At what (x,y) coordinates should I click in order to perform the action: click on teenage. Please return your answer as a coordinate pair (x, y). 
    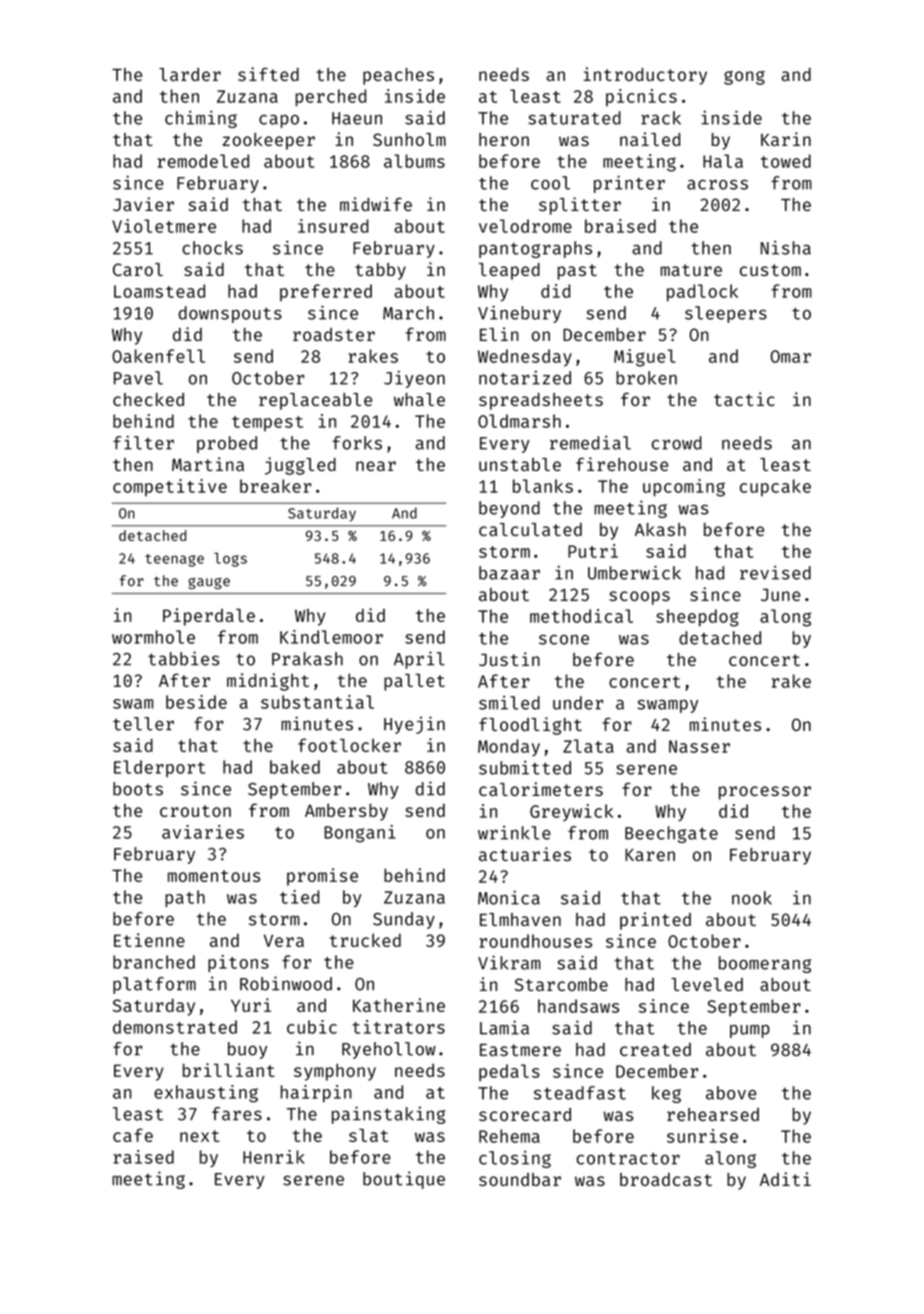
    Looking at the image, I should click on (174, 560).
